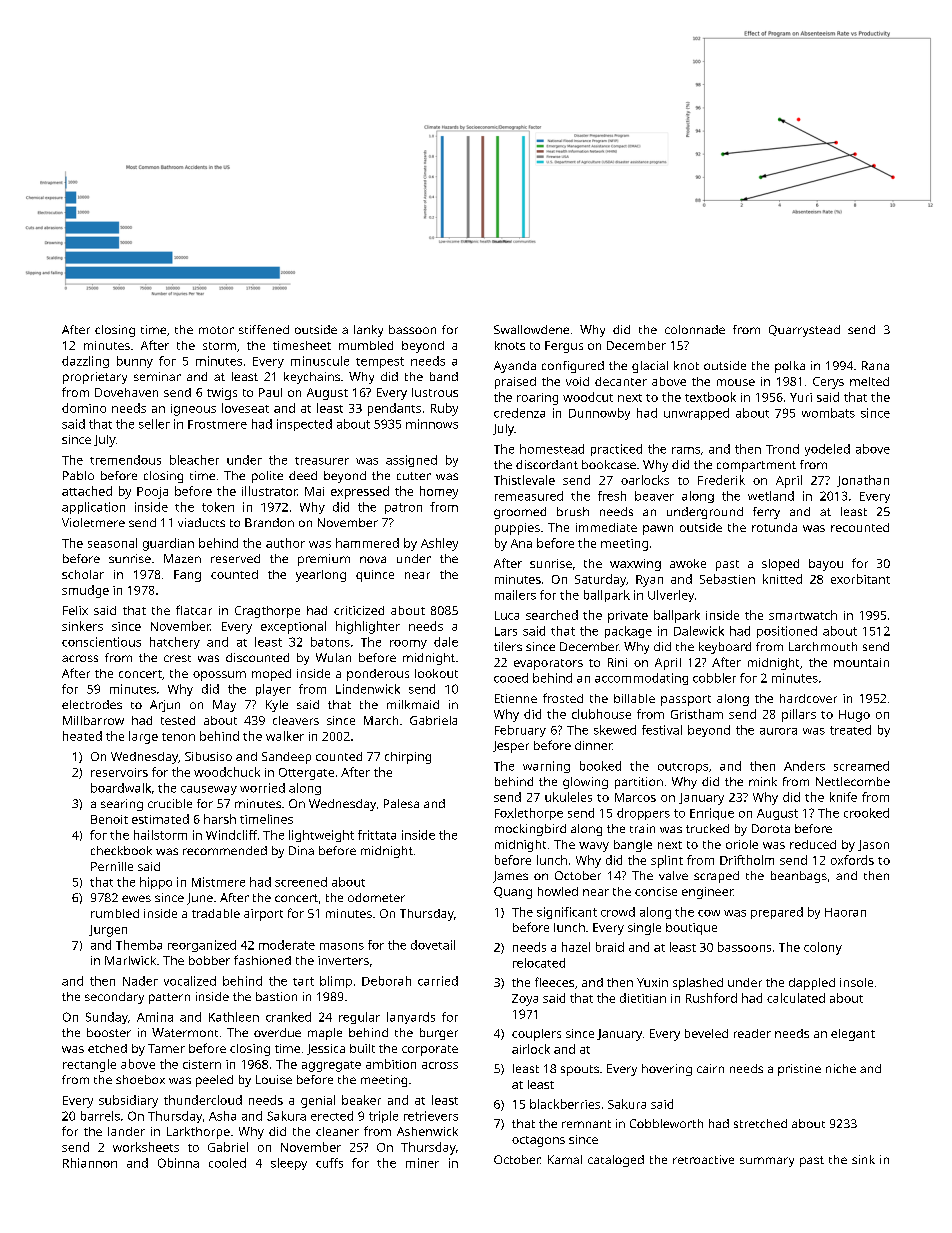 Image resolution: width=952 pixels, height=1233 pixels. Describe the element at coordinates (267, 612) in the screenshot. I see `Cragthorpe` at that location.
